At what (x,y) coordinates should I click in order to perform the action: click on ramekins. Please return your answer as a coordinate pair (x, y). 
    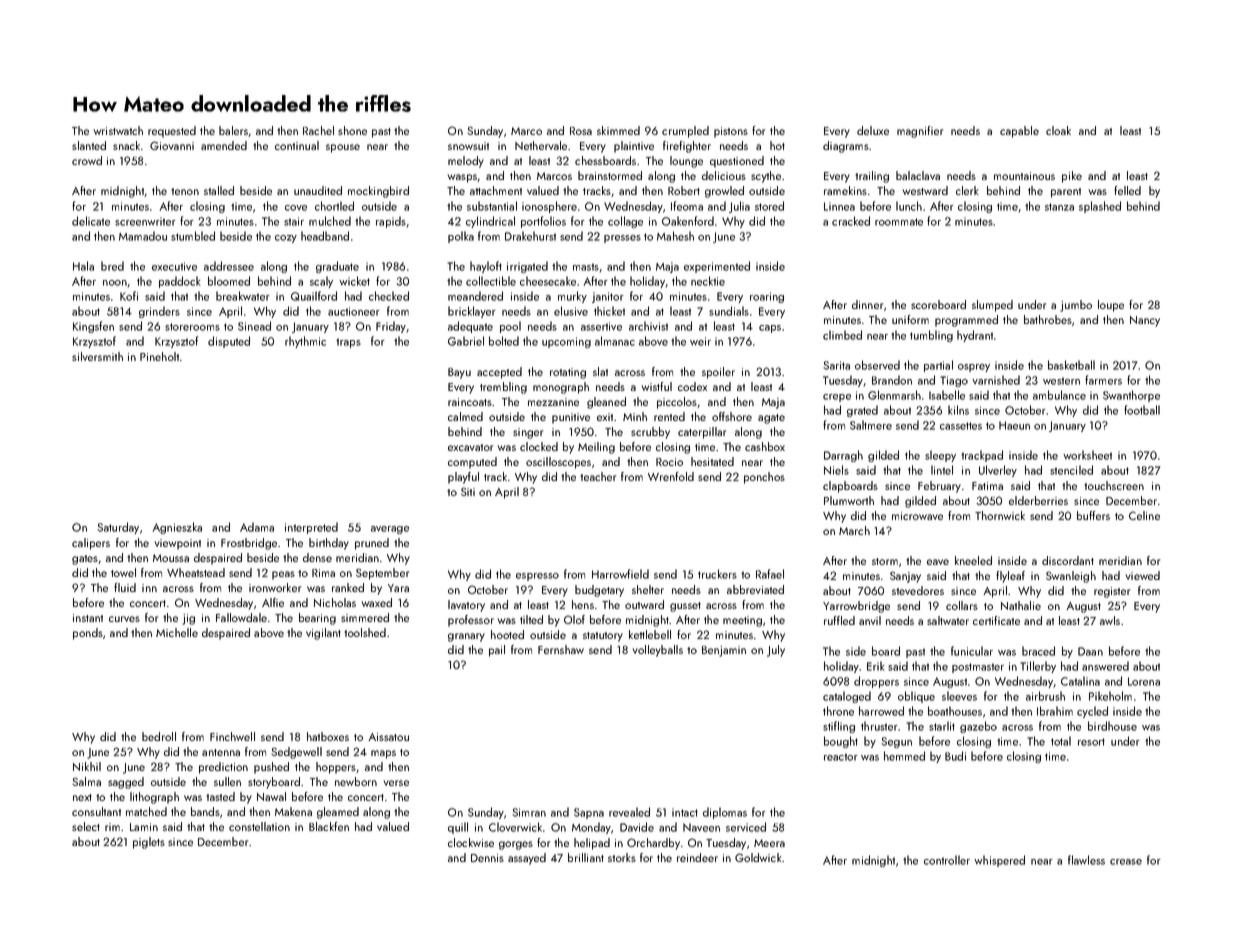
    Looking at the image, I should click on (845, 190).
